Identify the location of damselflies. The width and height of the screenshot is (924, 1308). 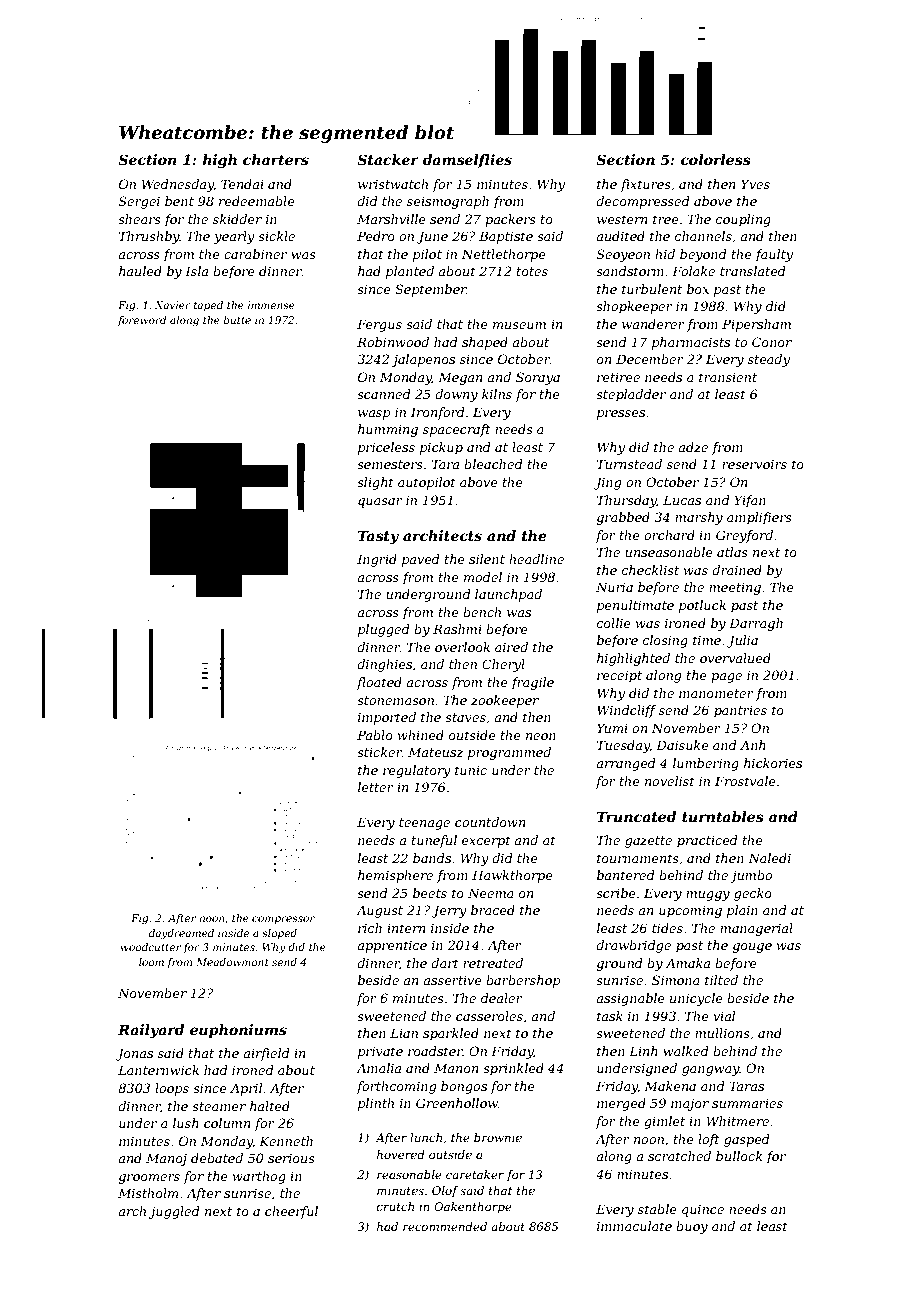
(467, 161).
